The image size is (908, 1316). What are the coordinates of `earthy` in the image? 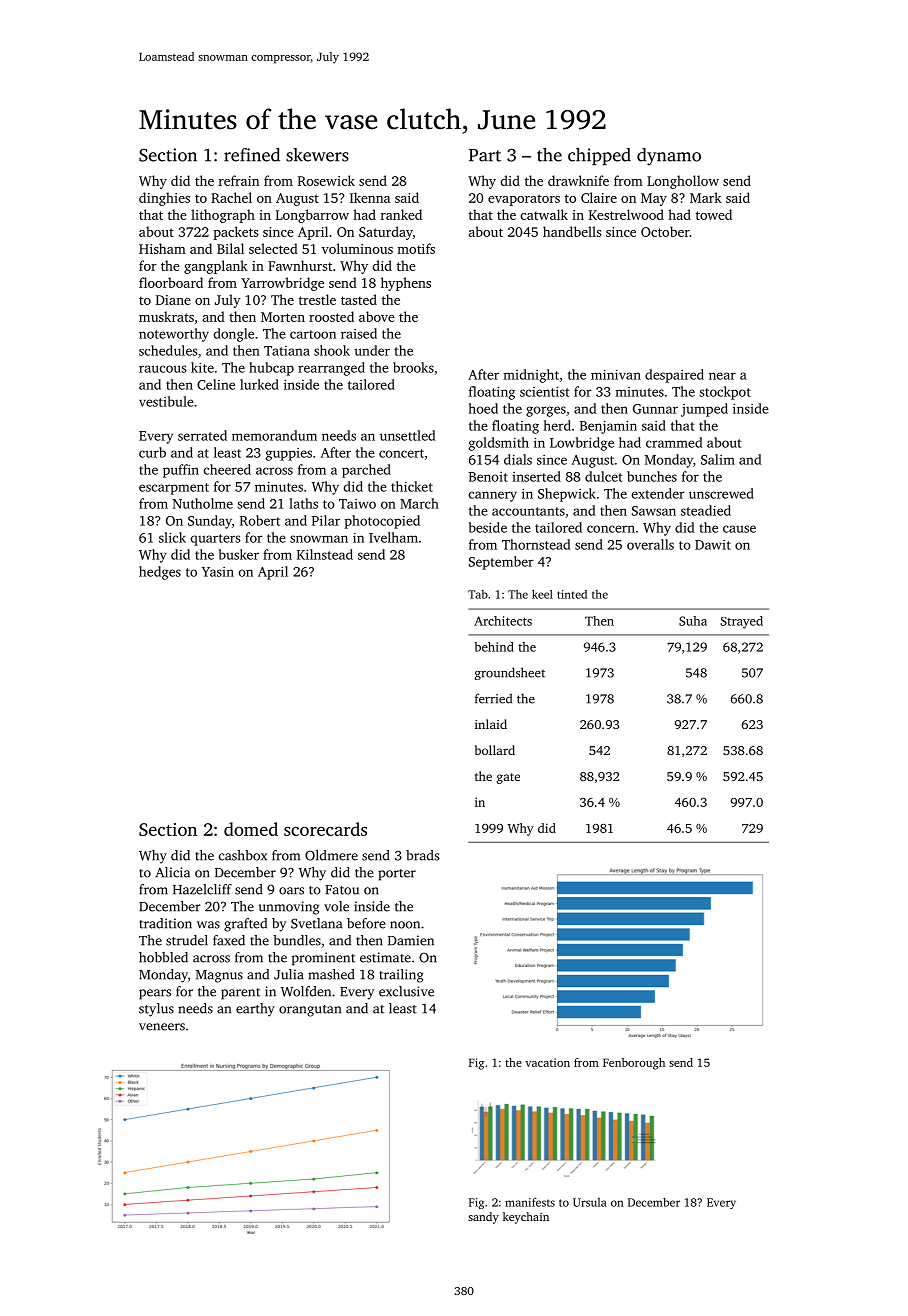 It's located at (255, 1010).
